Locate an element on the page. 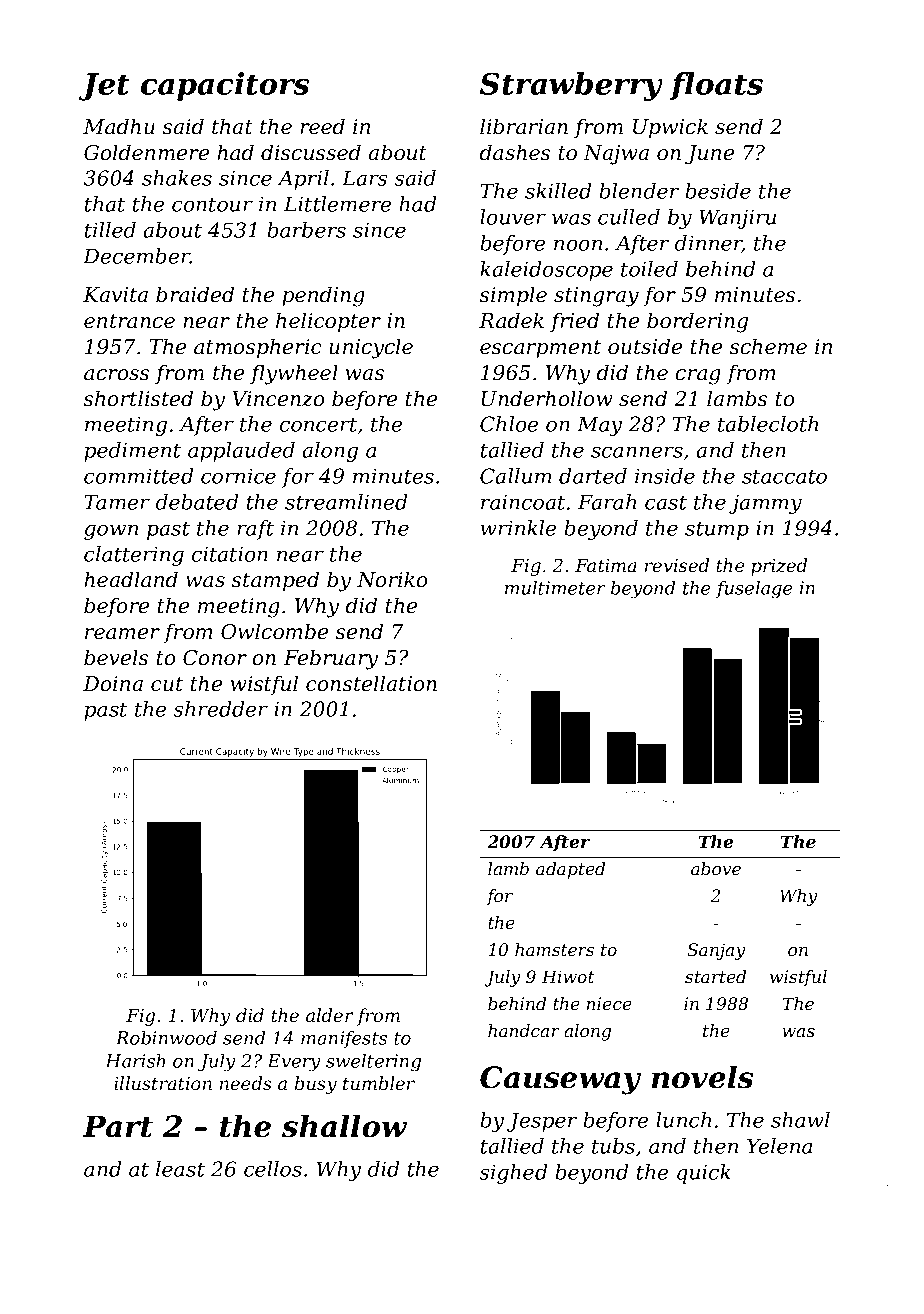 The width and height of the page is (924, 1314). sighed is located at coordinates (513, 1174).
